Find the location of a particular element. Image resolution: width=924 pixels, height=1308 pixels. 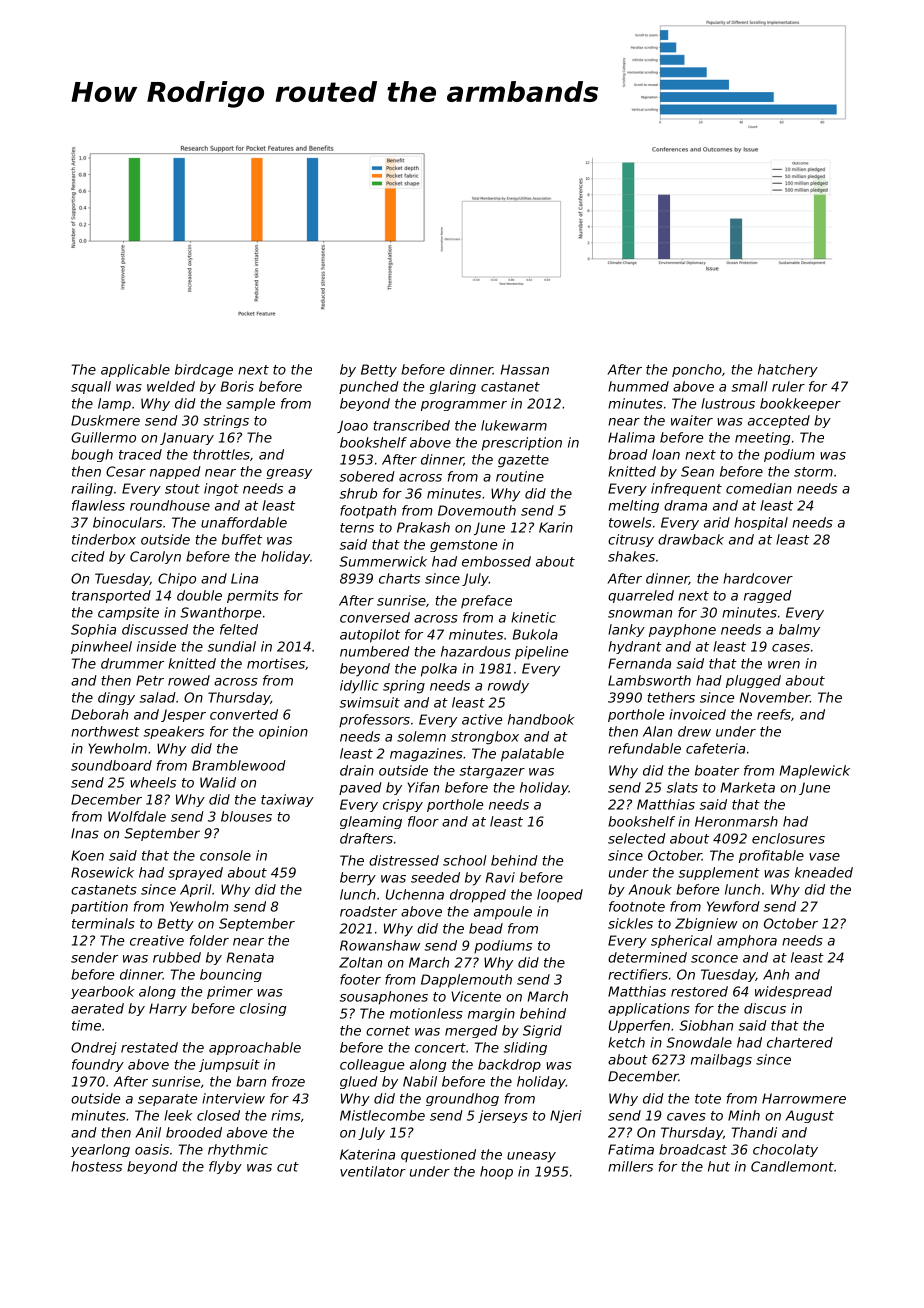

permits is located at coordinates (253, 596).
